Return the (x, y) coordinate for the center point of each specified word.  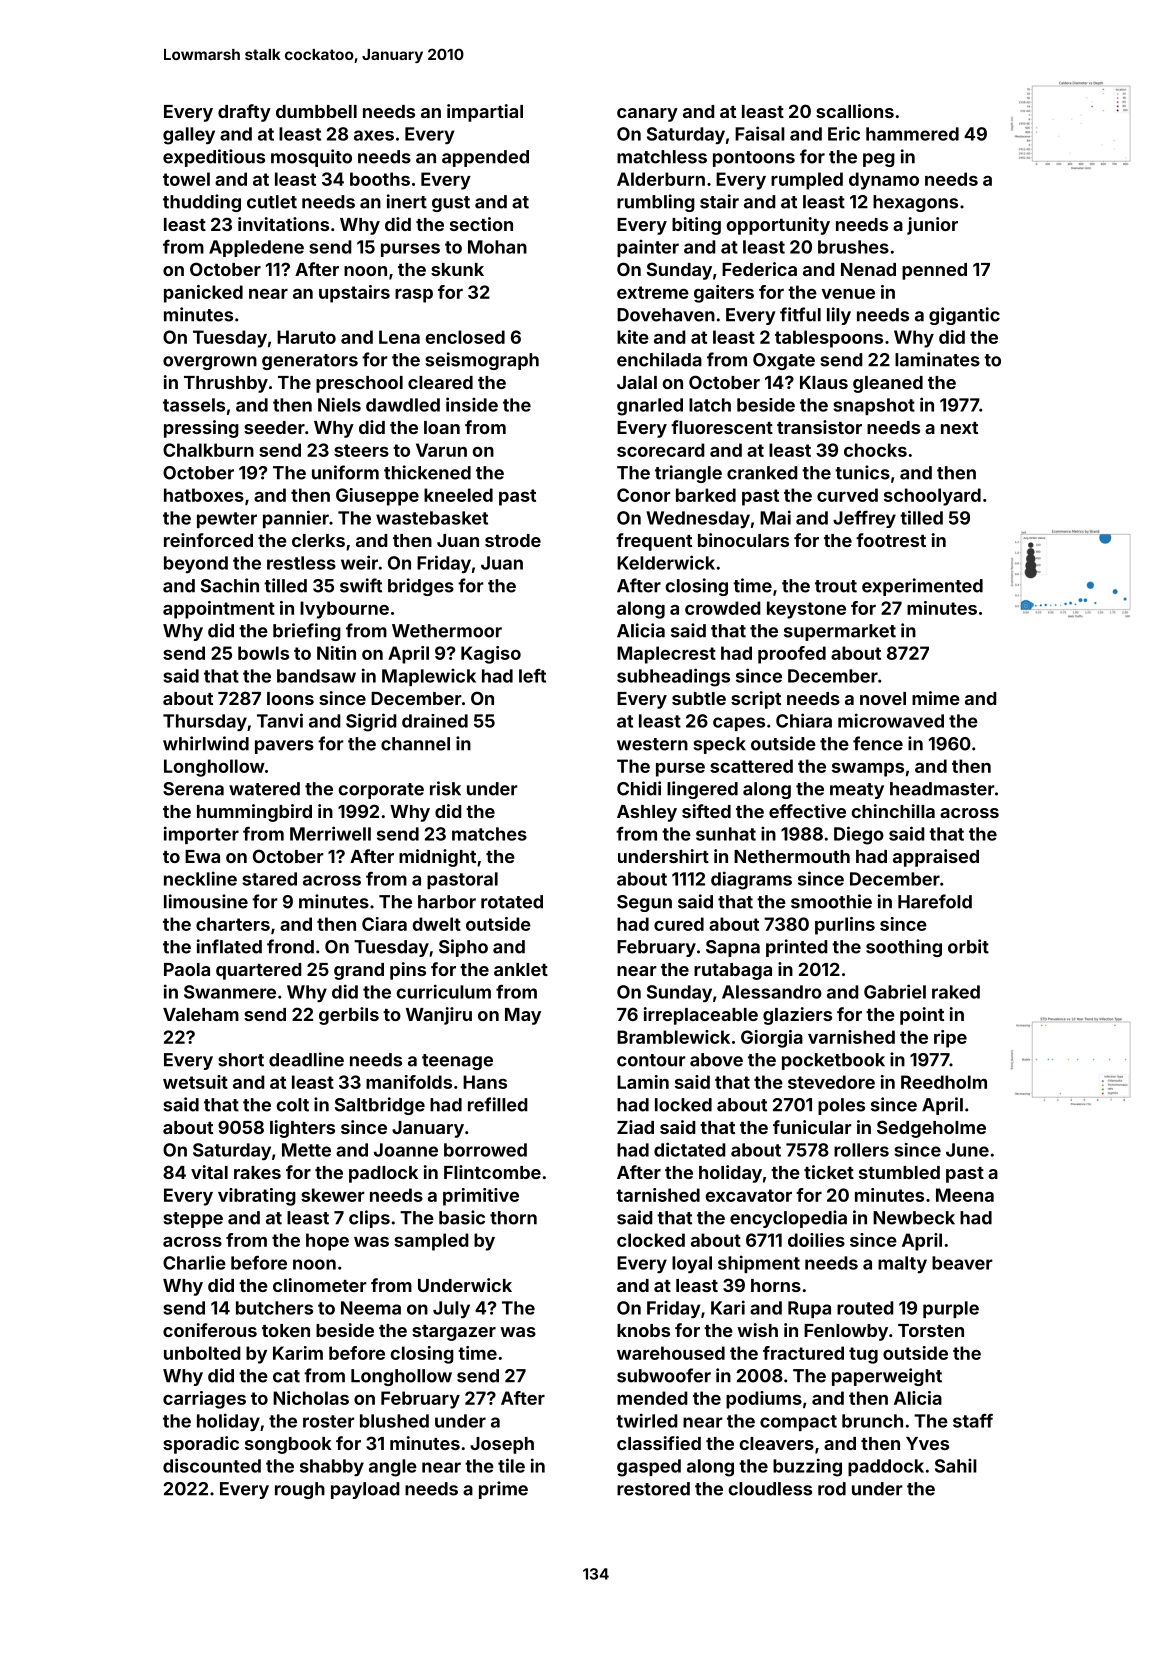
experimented (922, 587)
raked (956, 992)
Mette (306, 1150)
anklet (521, 969)
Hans (485, 1082)
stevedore (831, 1082)
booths (380, 179)
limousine (206, 901)
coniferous (210, 1330)
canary (647, 115)
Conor (644, 495)
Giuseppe (377, 497)
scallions (855, 111)
